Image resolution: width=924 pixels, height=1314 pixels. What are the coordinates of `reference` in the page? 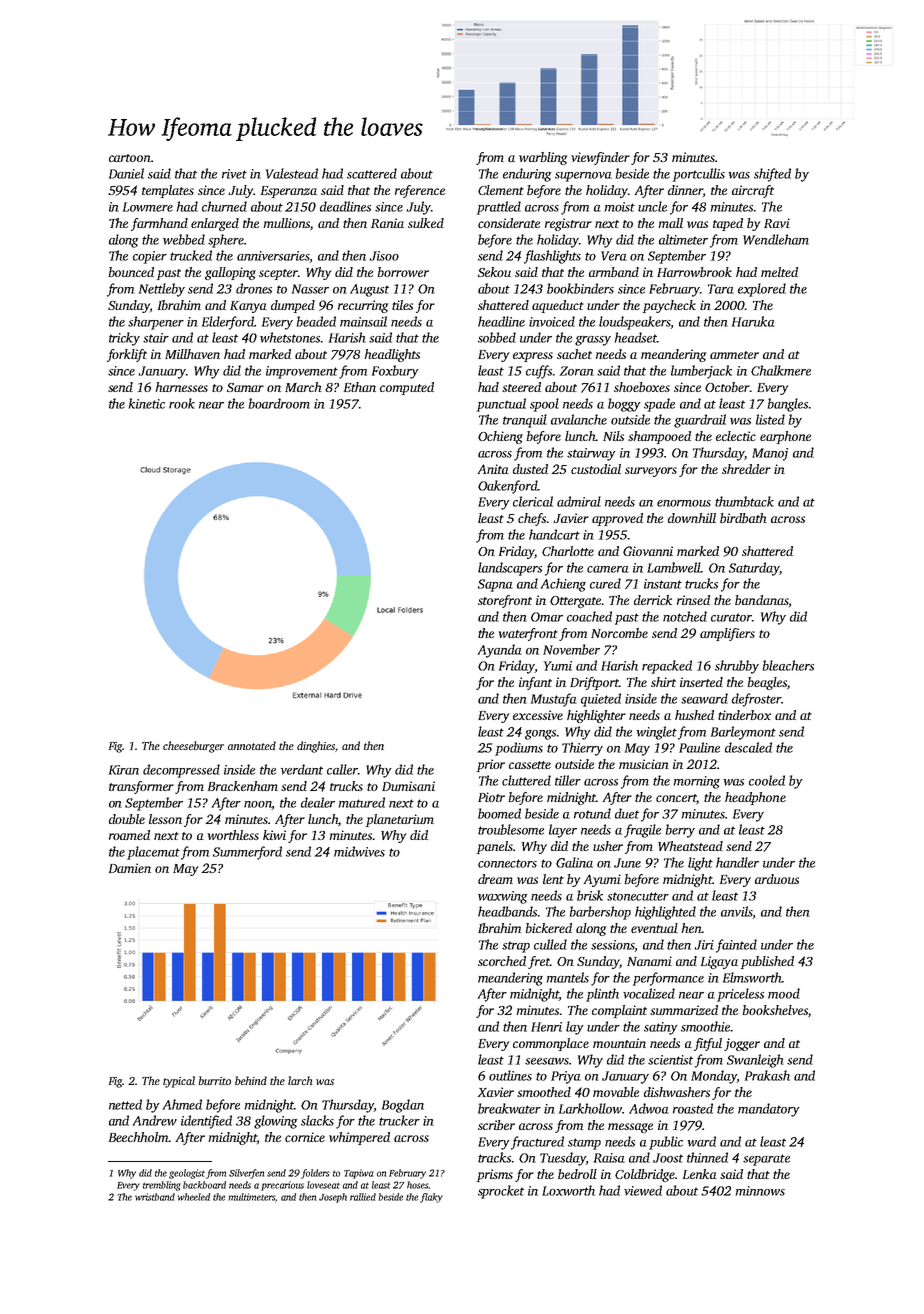 It's located at (420, 191).
